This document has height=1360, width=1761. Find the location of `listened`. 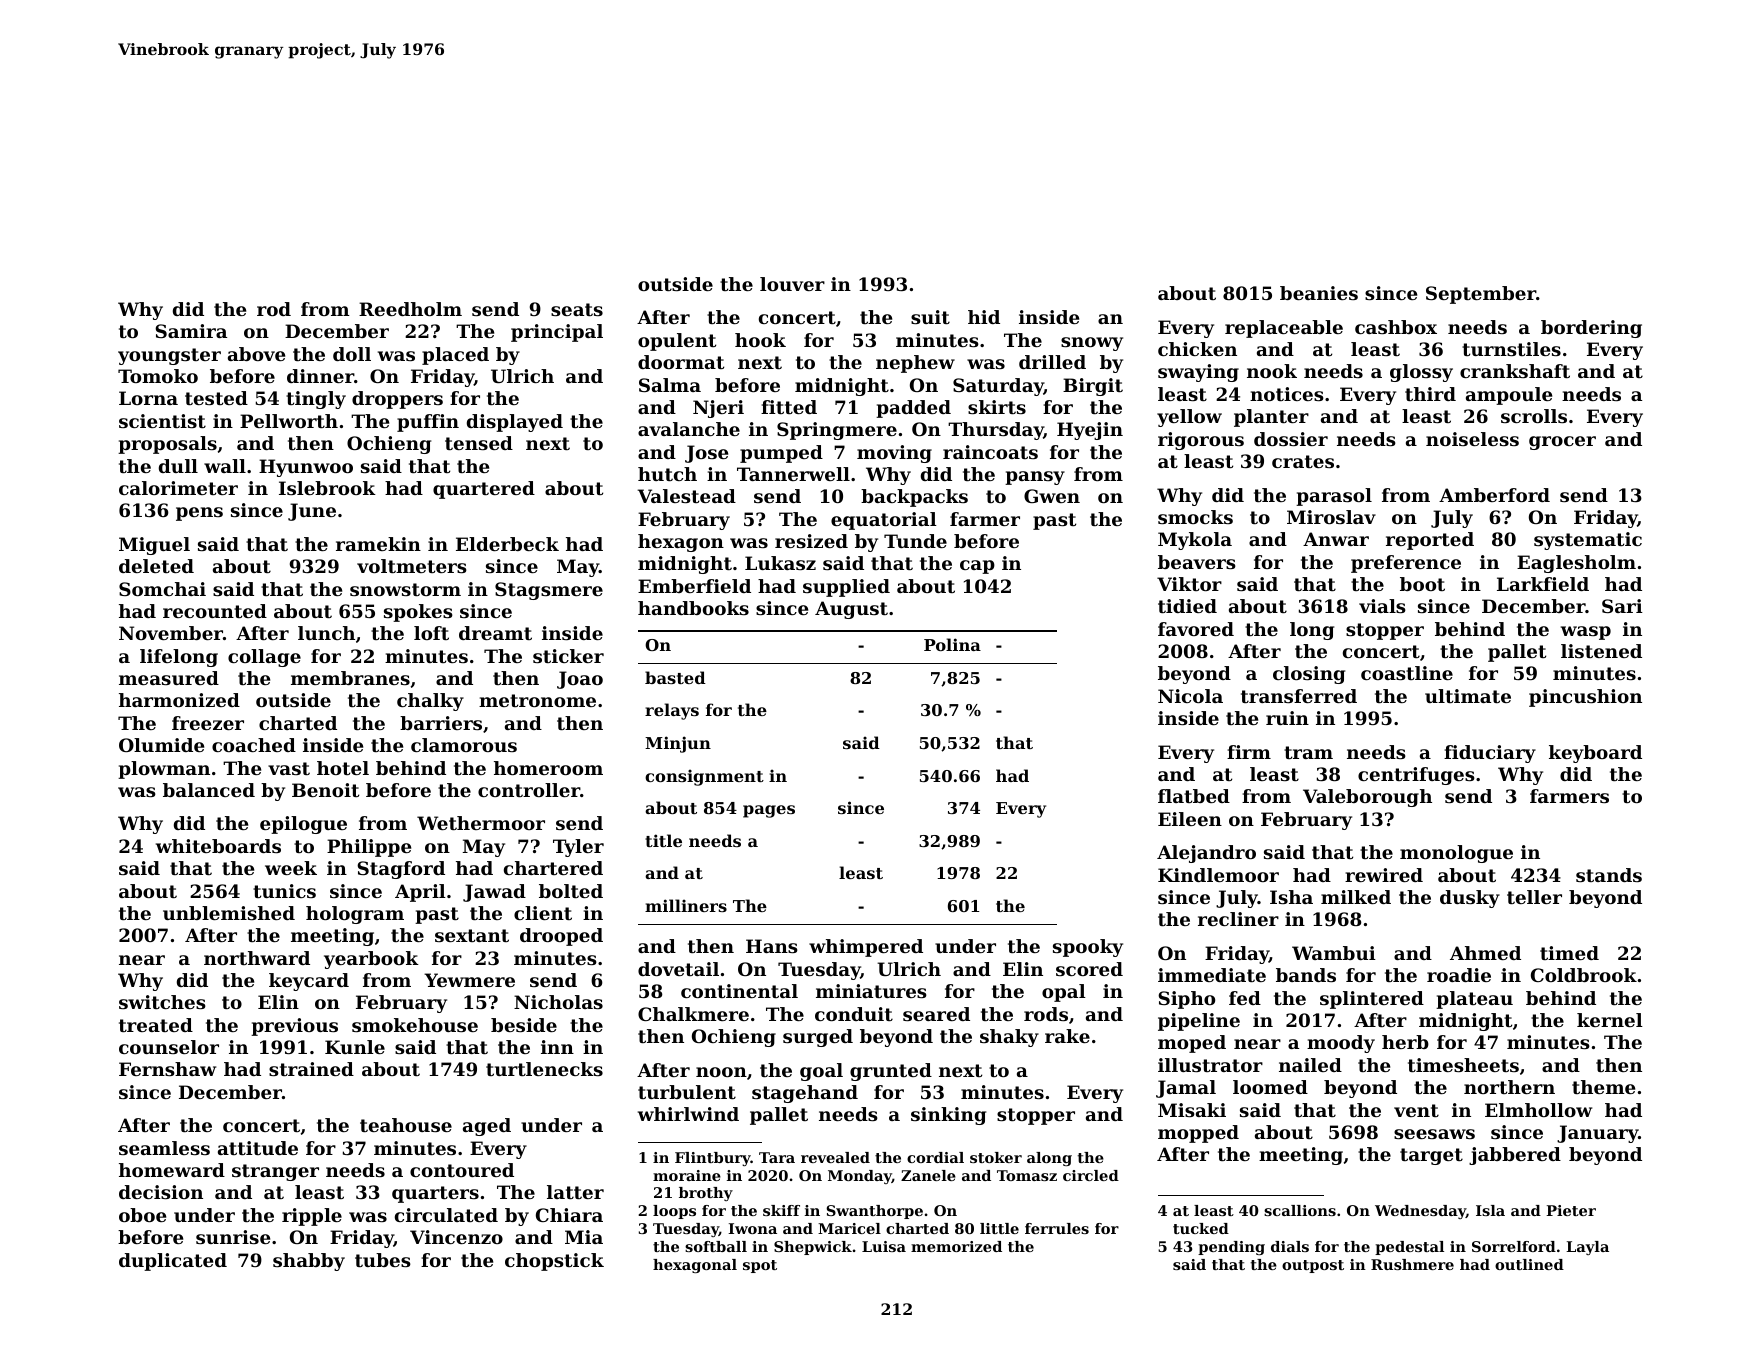

listened is located at coordinates (1601, 651).
